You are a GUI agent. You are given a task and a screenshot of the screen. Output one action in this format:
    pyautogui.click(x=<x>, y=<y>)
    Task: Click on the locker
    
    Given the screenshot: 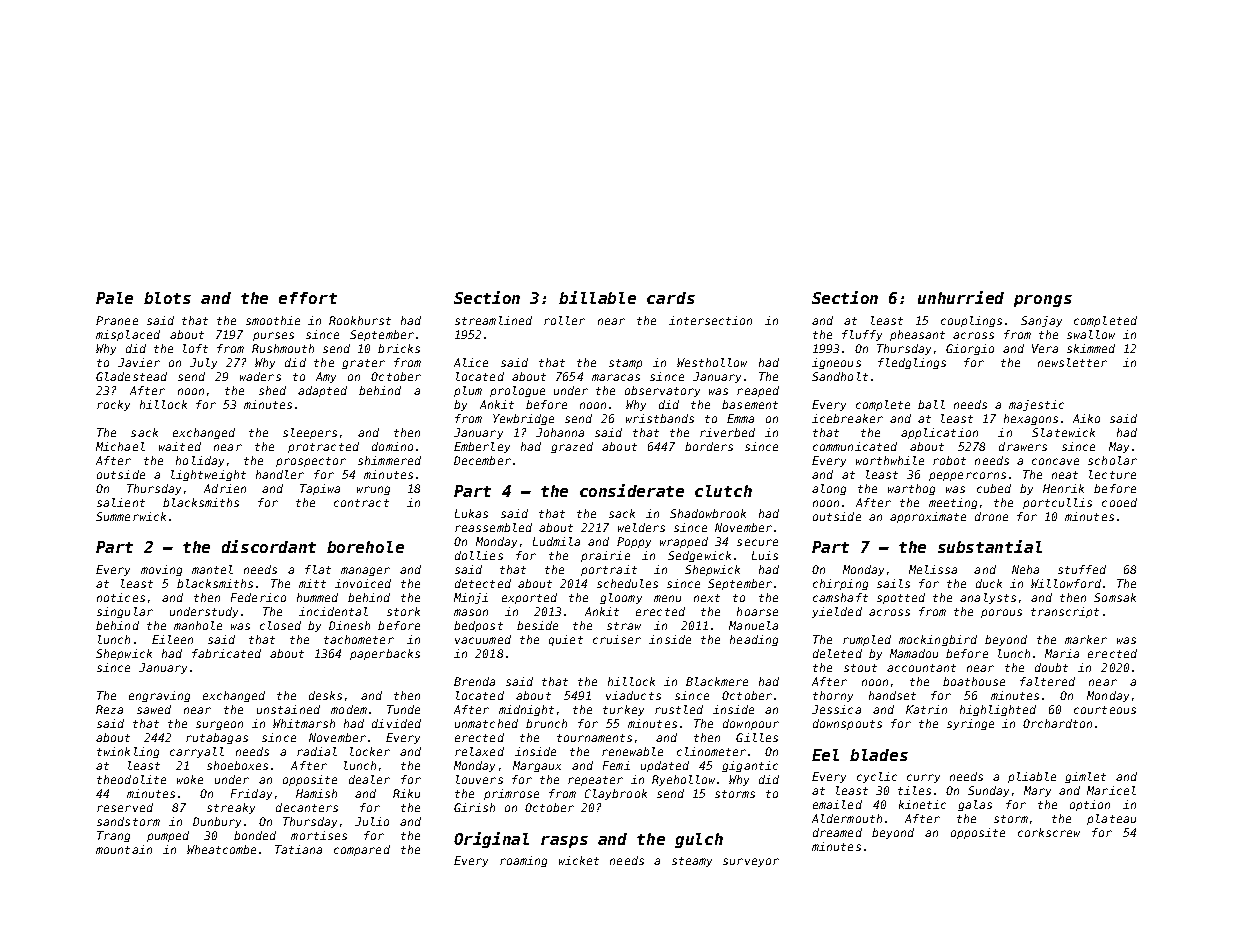 What is the action you would take?
    pyautogui.click(x=370, y=751)
